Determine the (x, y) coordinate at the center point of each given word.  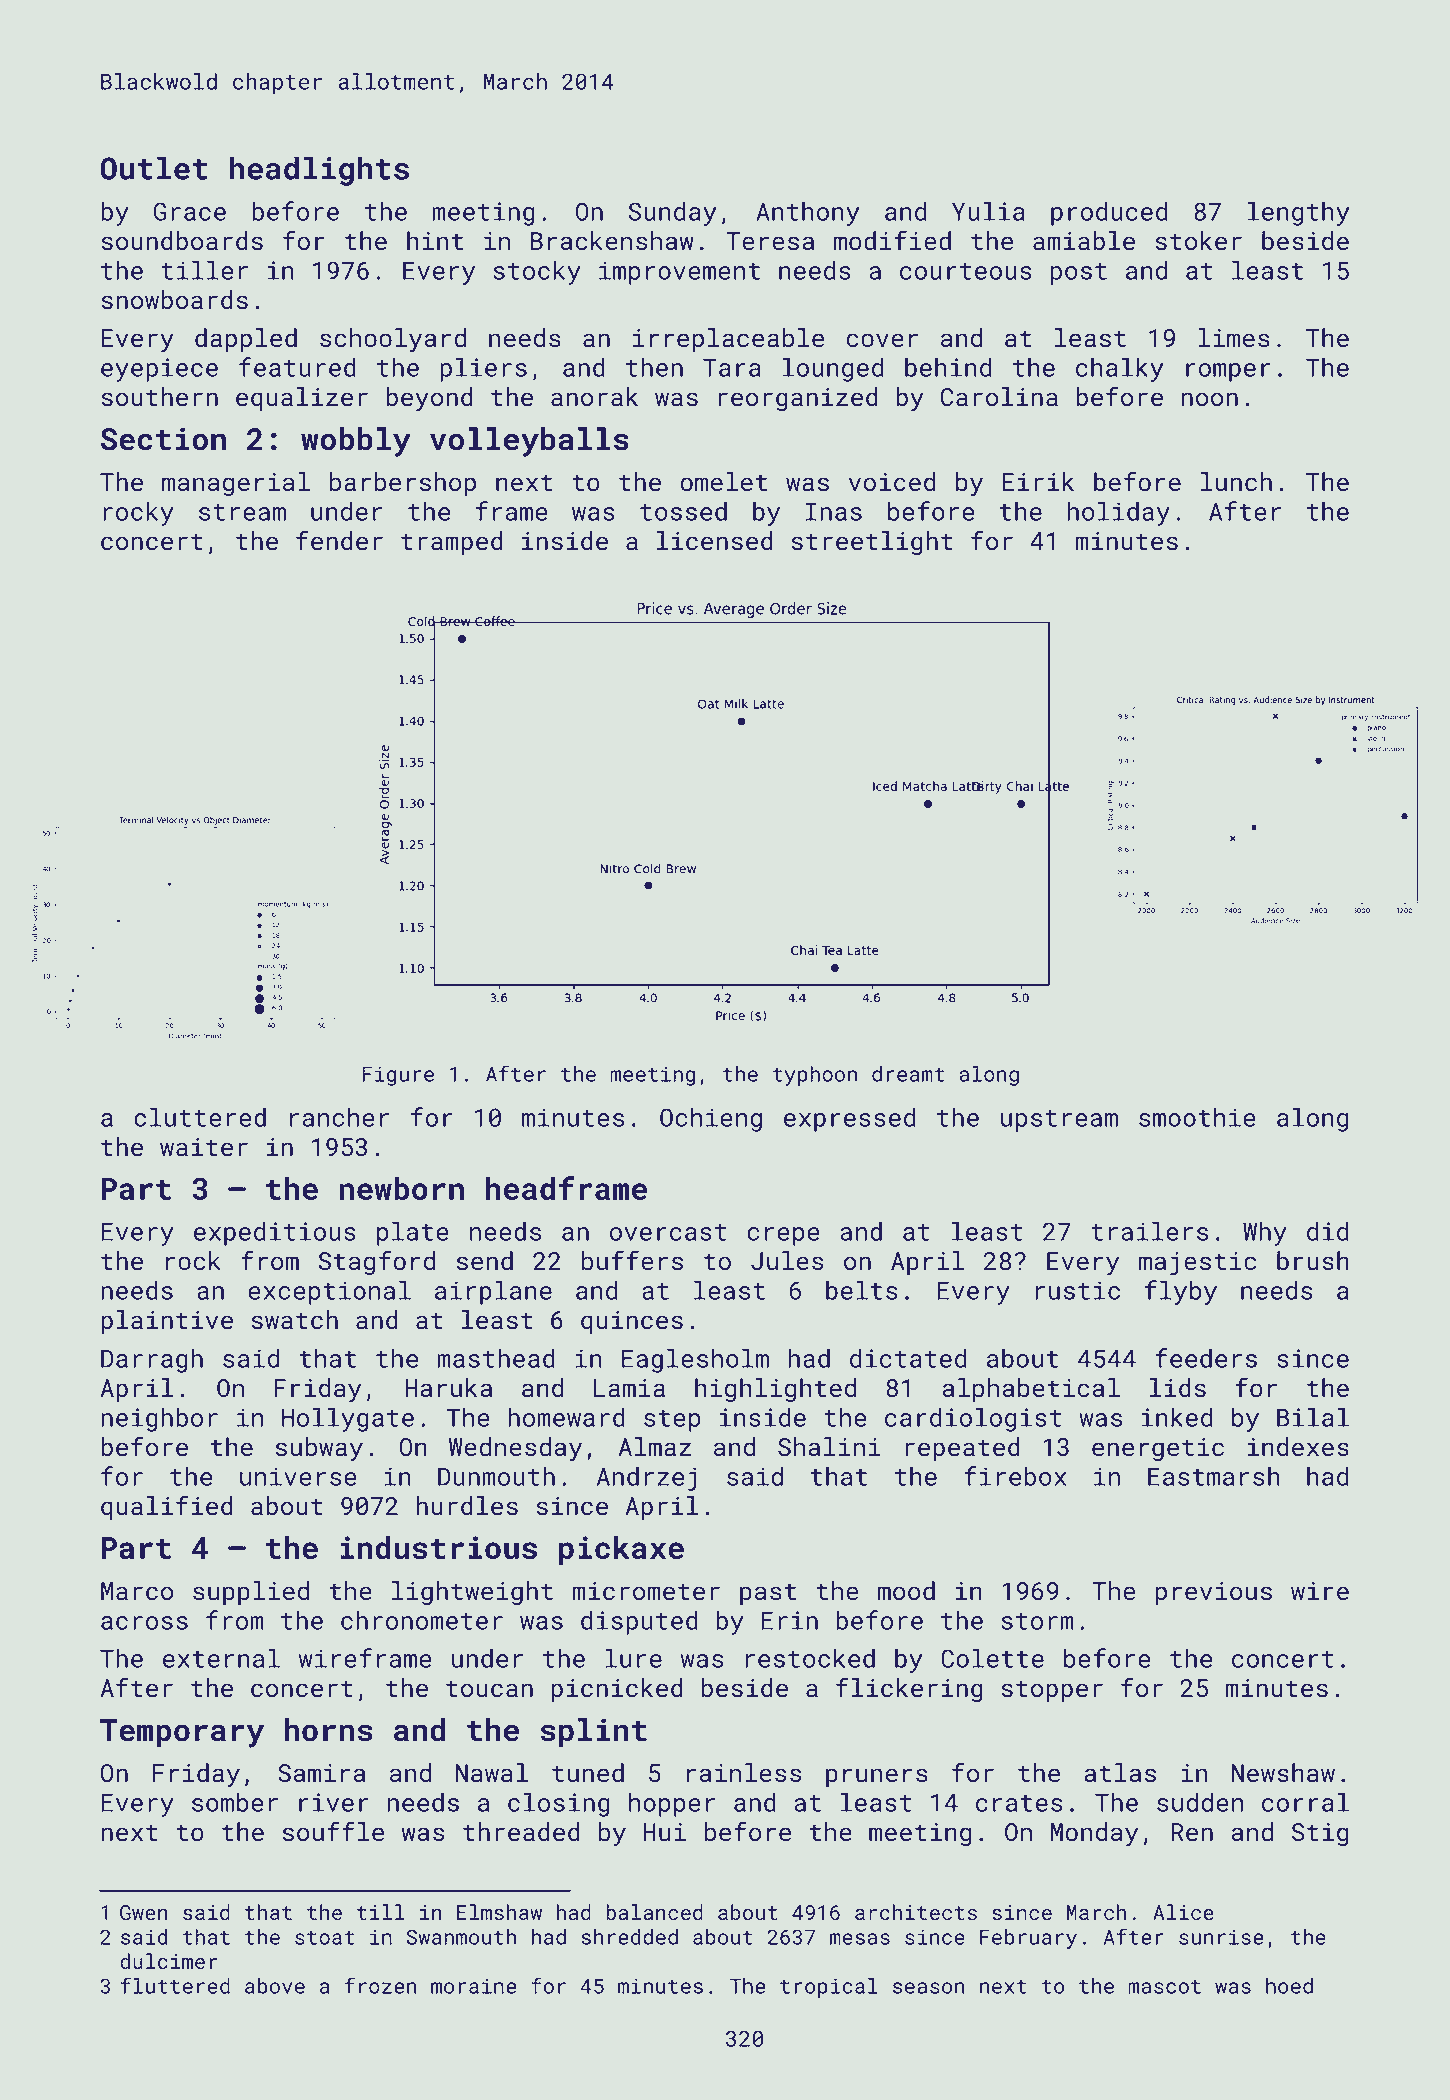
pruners (877, 1777)
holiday (1119, 513)
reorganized (798, 399)
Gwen (144, 1912)
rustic (1077, 1290)
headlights (319, 171)
